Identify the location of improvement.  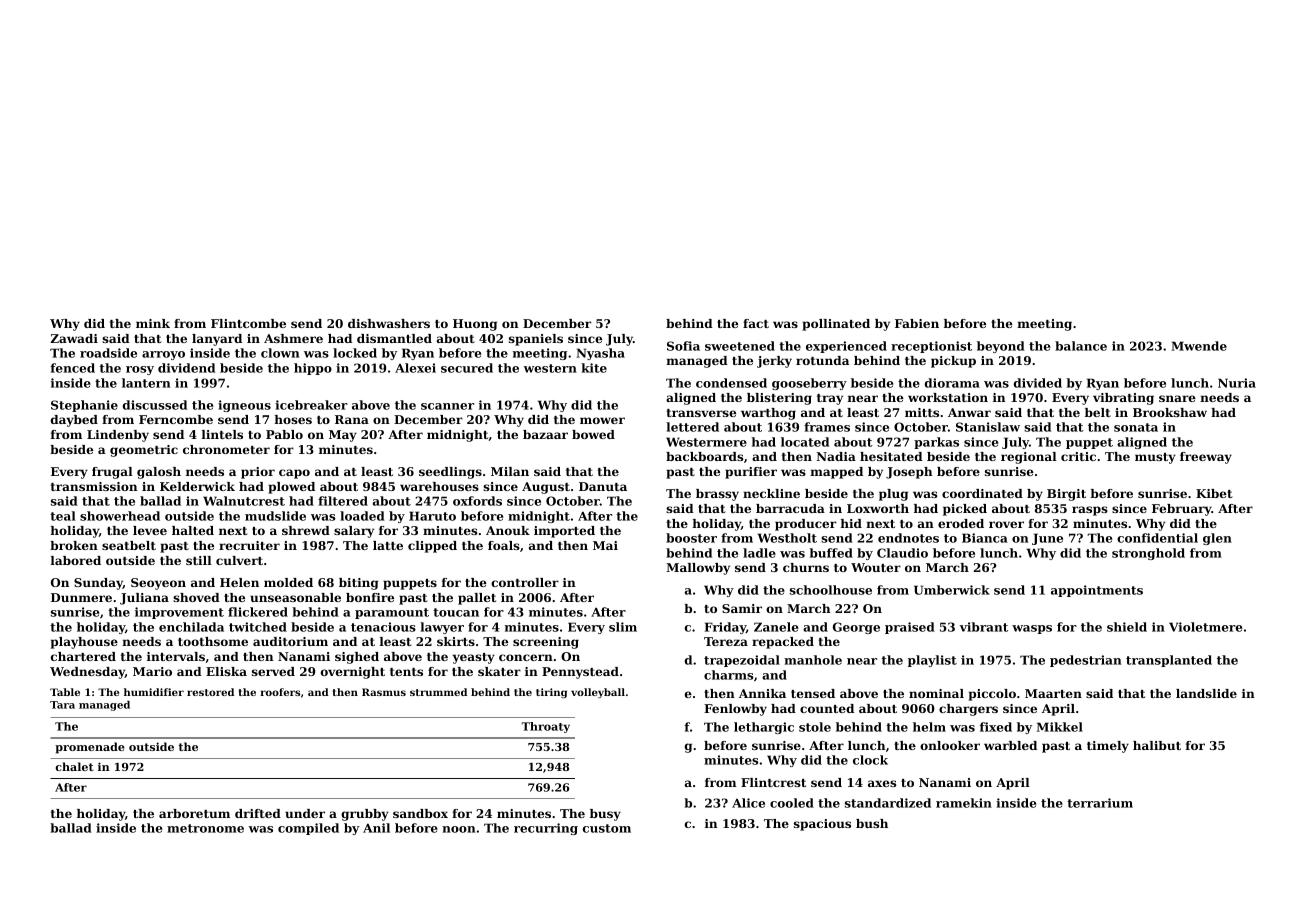
(179, 613).
